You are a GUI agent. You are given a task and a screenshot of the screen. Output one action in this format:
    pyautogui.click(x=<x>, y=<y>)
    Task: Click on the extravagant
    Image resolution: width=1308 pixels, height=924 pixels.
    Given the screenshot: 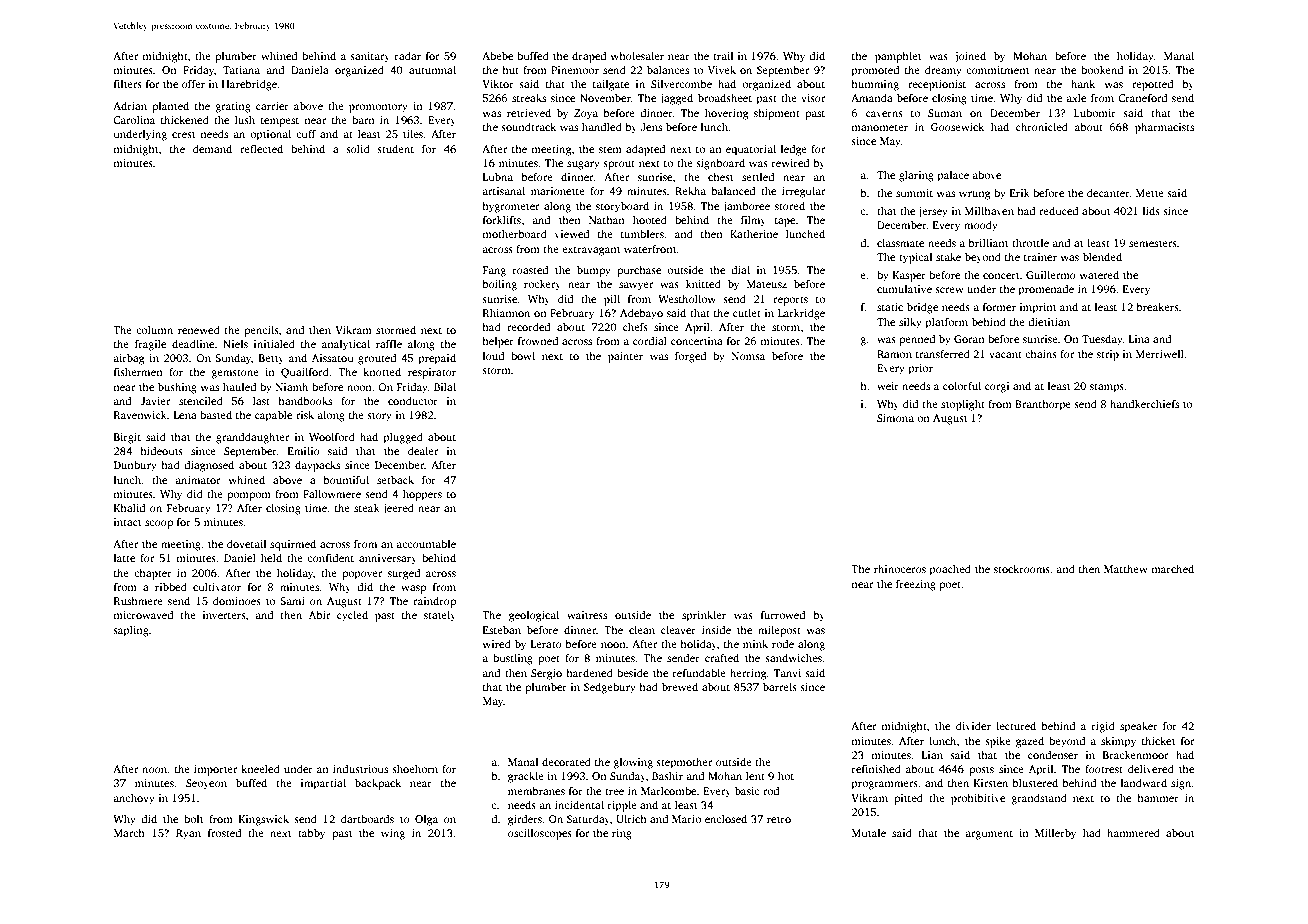 What is the action you would take?
    pyautogui.click(x=591, y=251)
